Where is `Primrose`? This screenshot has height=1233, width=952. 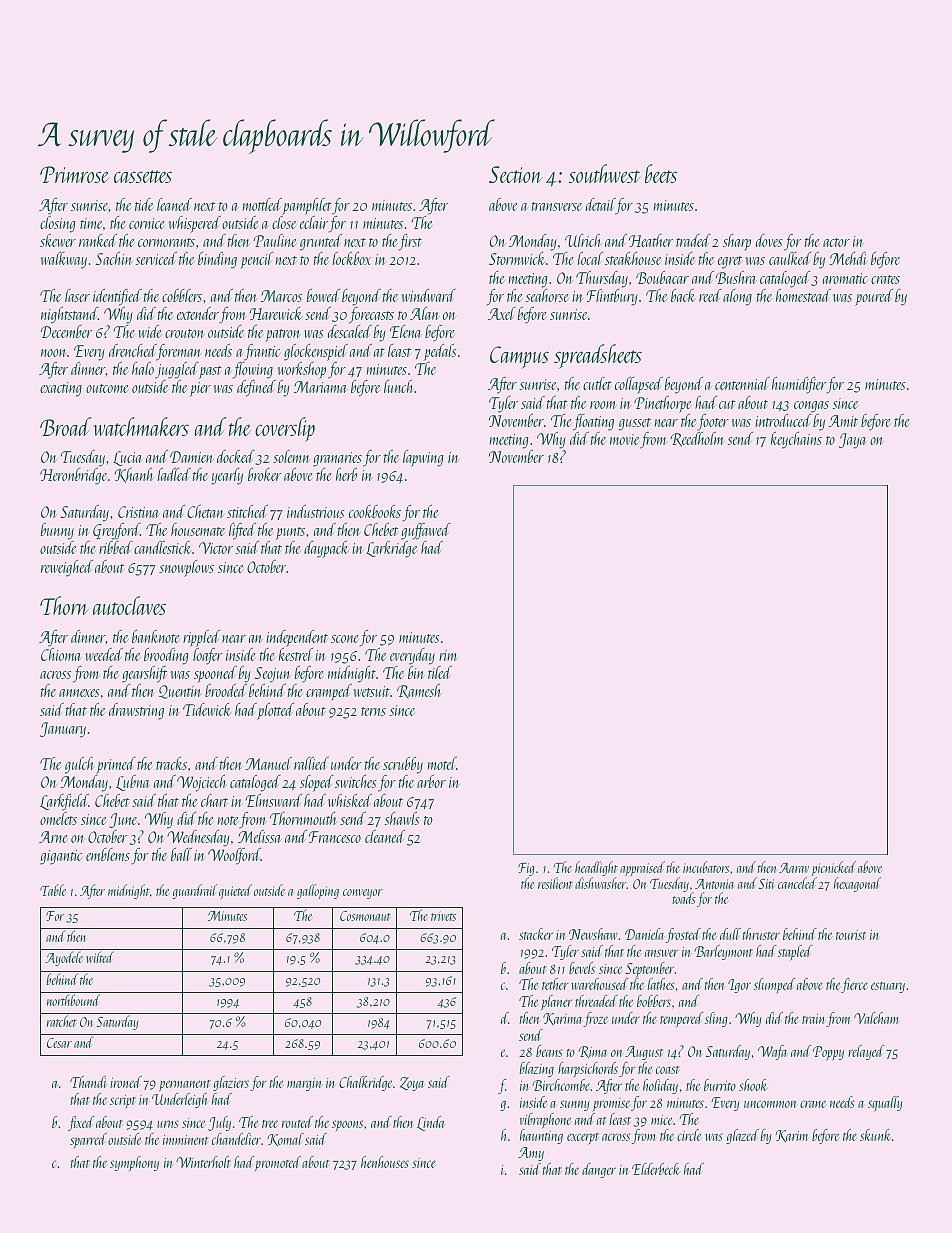 Primrose is located at coordinates (74, 174).
